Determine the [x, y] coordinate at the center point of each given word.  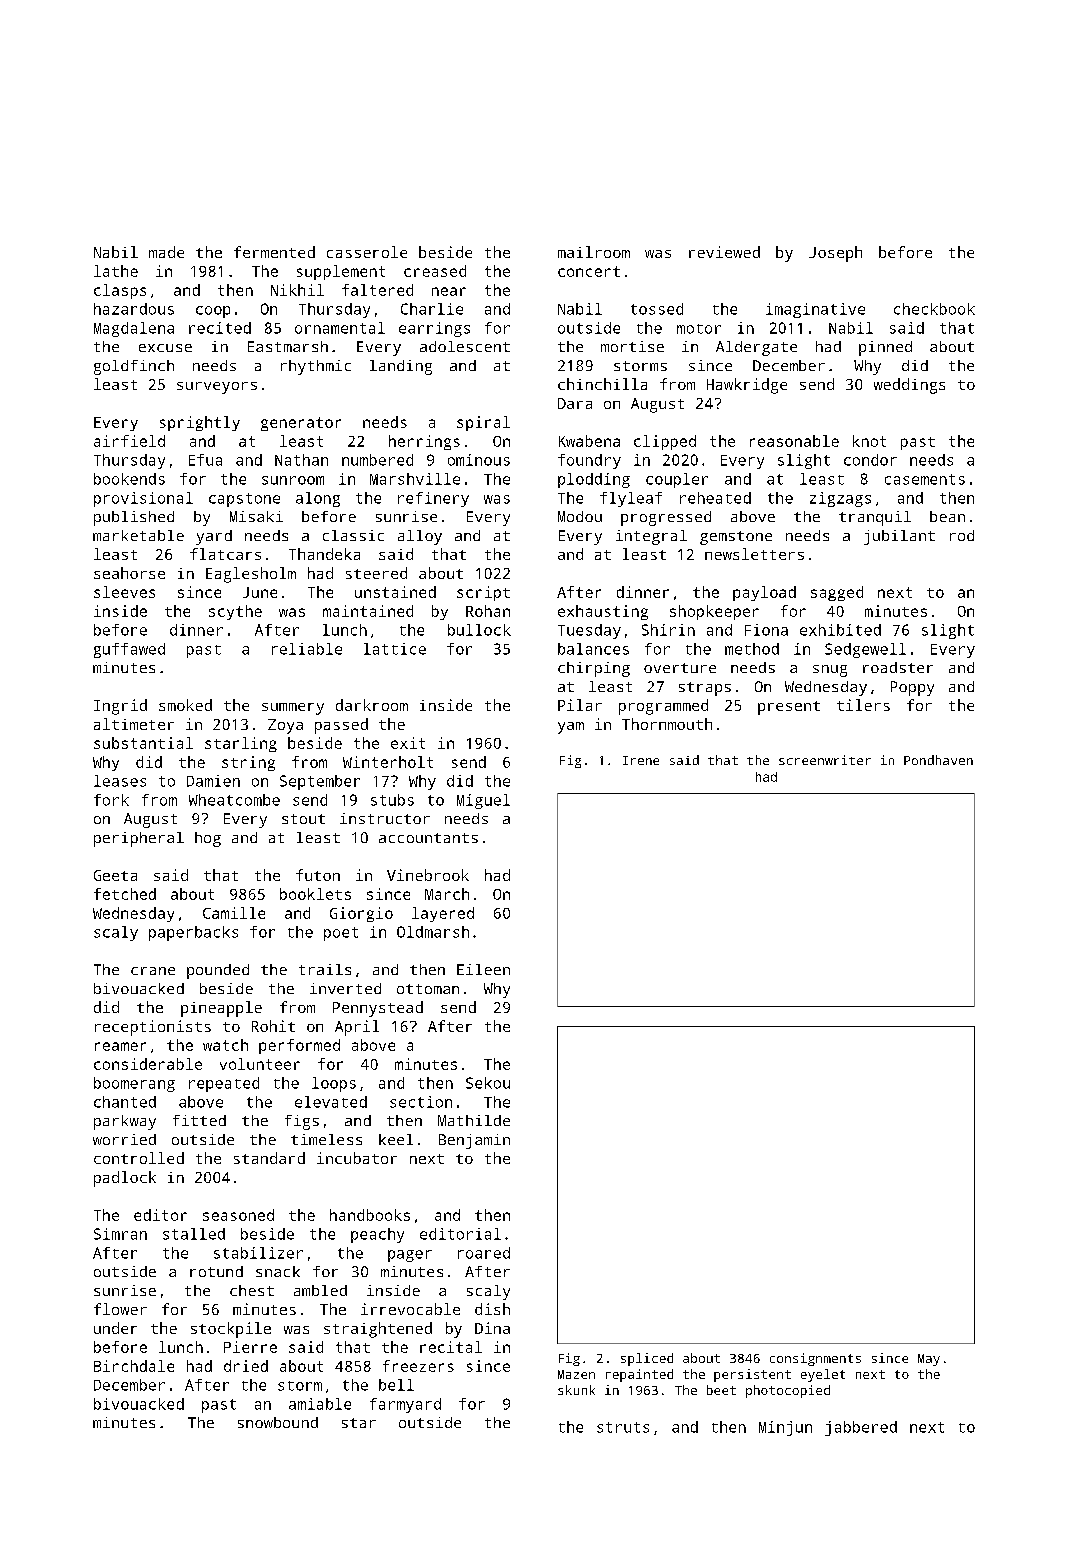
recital [451, 1347]
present [789, 708]
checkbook [934, 309]
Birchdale [134, 1366]
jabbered [861, 1428]
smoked [185, 705]
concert [589, 271]
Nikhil [297, 290]
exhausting [603, 612]
